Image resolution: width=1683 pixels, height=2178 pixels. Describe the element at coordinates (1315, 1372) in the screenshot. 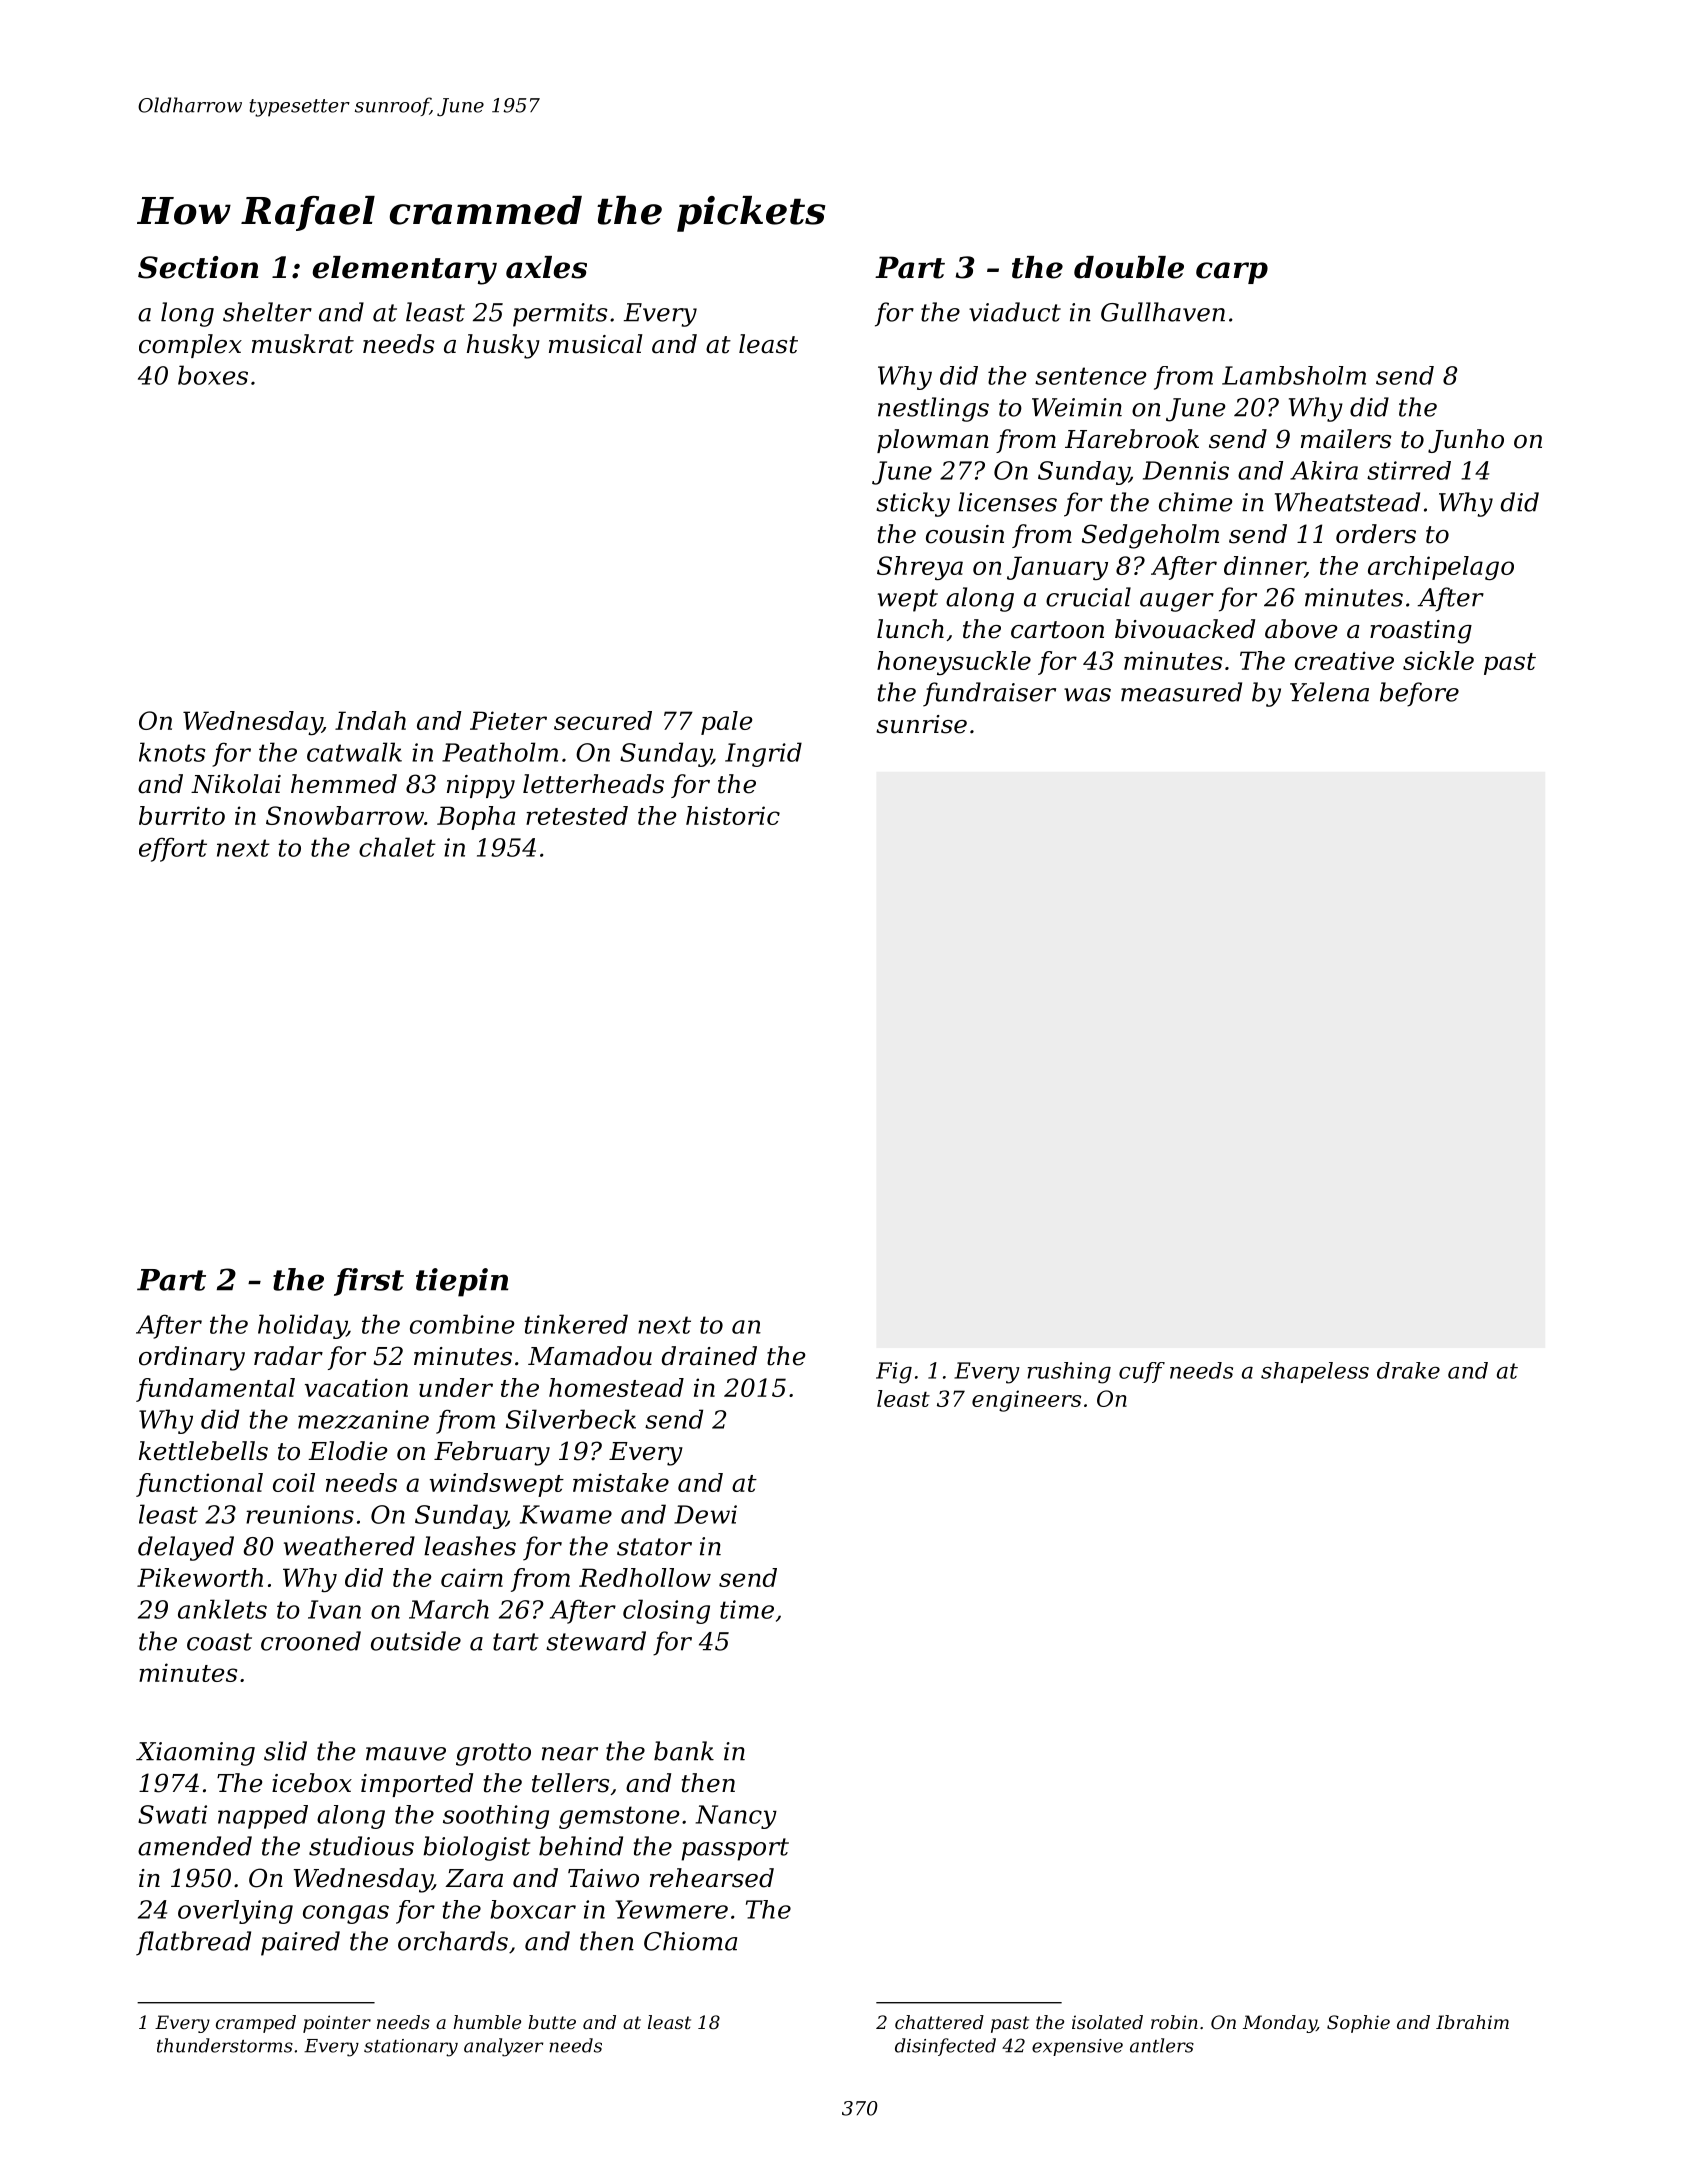

I see `shapeless` at that location.
